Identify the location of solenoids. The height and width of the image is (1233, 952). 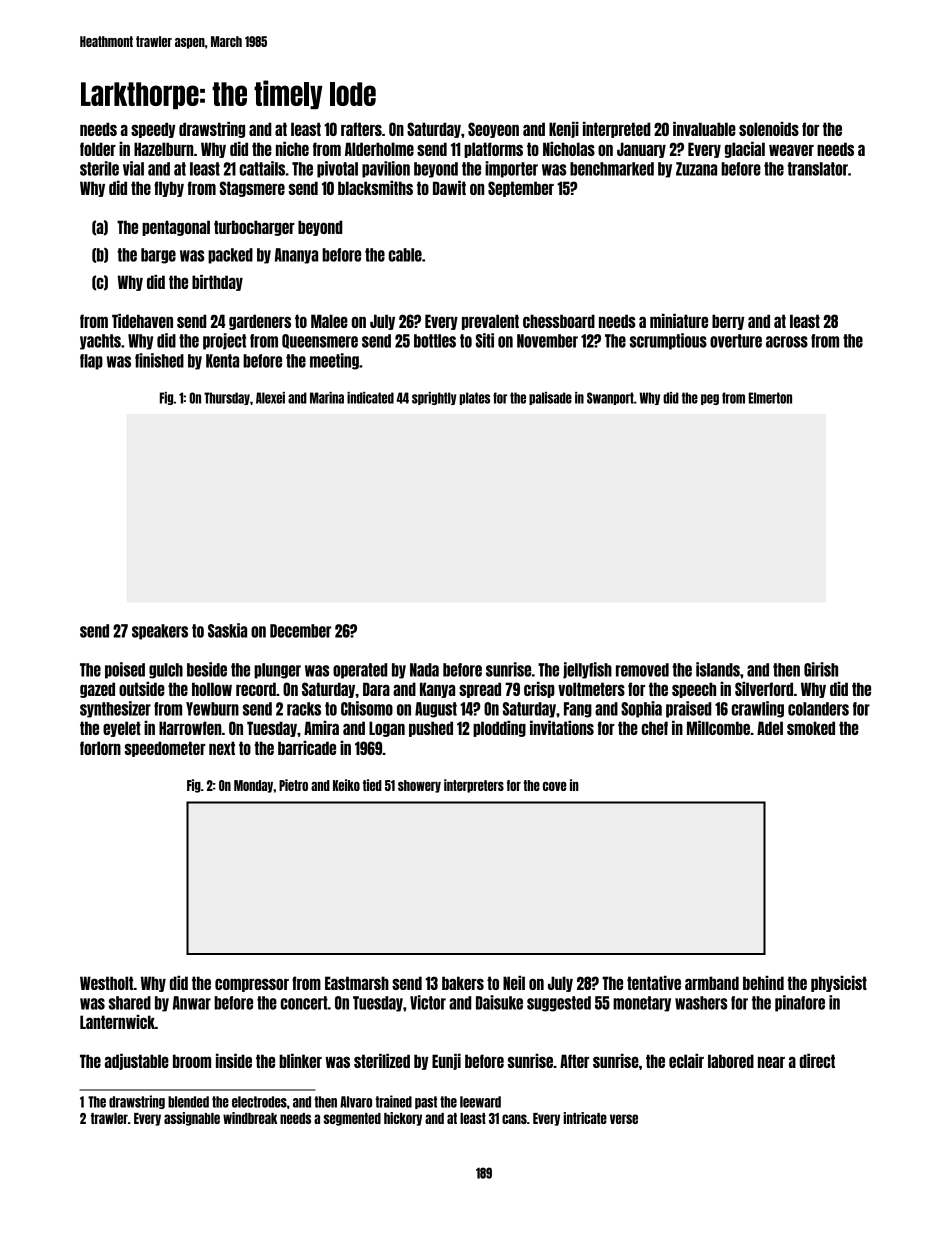
(769, 129).
